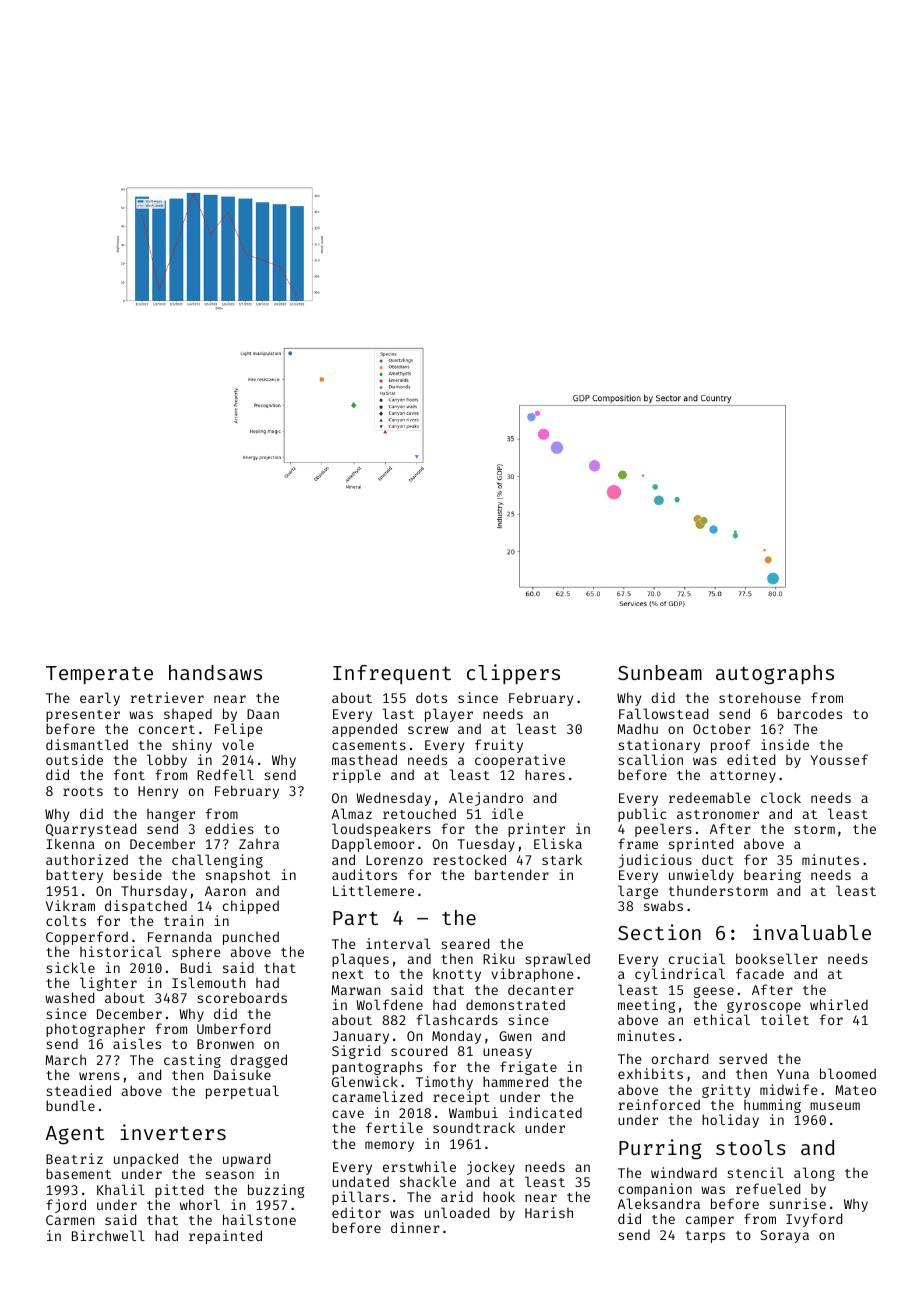 Image resolution: width=924 pixels, height=1308 pixels. What do you see at coordinates (108, 1235) in the screenshot?
I see `Birchwell` at bounding box center [108, 1235].
